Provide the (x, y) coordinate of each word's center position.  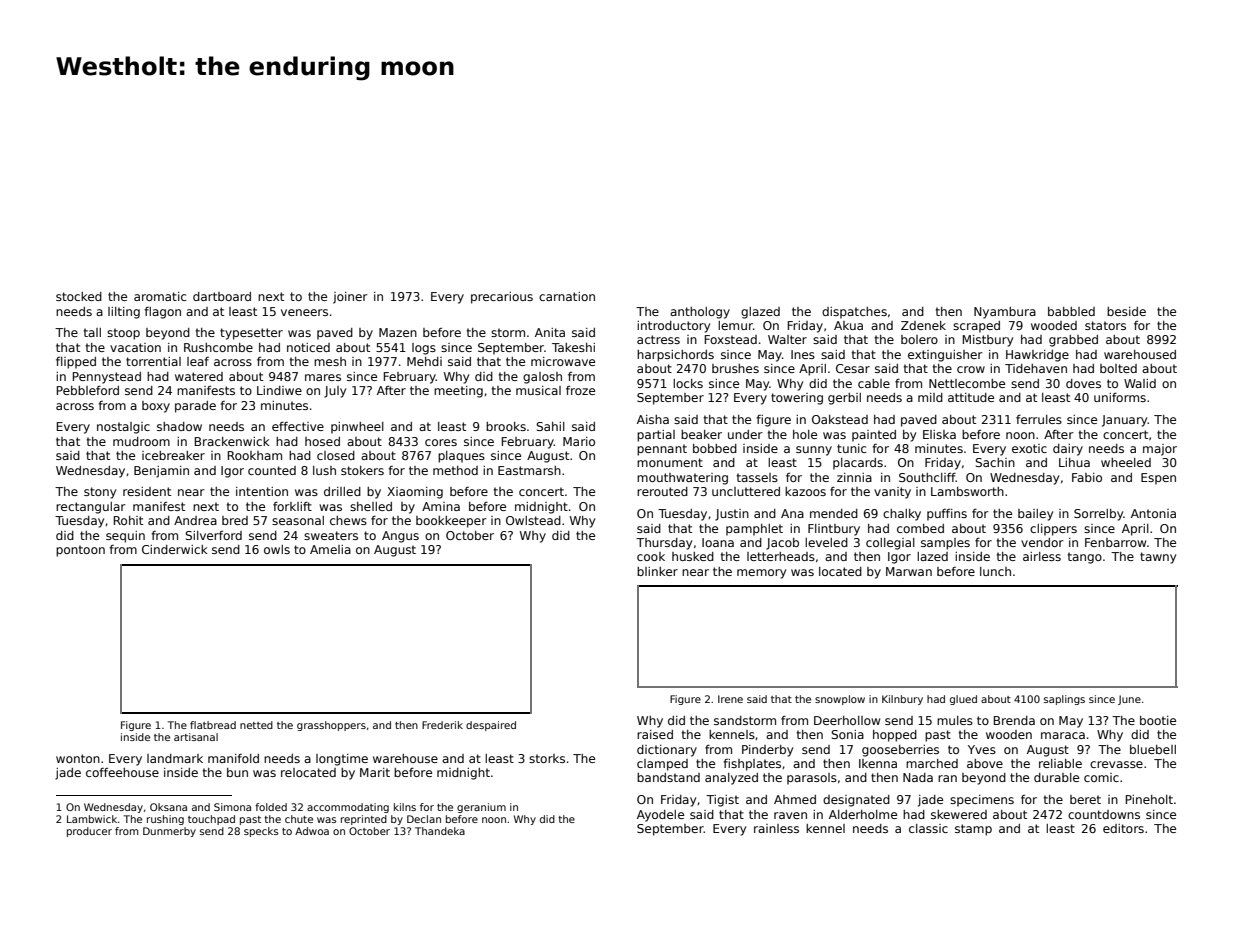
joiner (350, 298)
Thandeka (440, 831)
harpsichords (675, 356)
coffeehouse (122, 772)
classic (928, 828)
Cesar (853, 368)
